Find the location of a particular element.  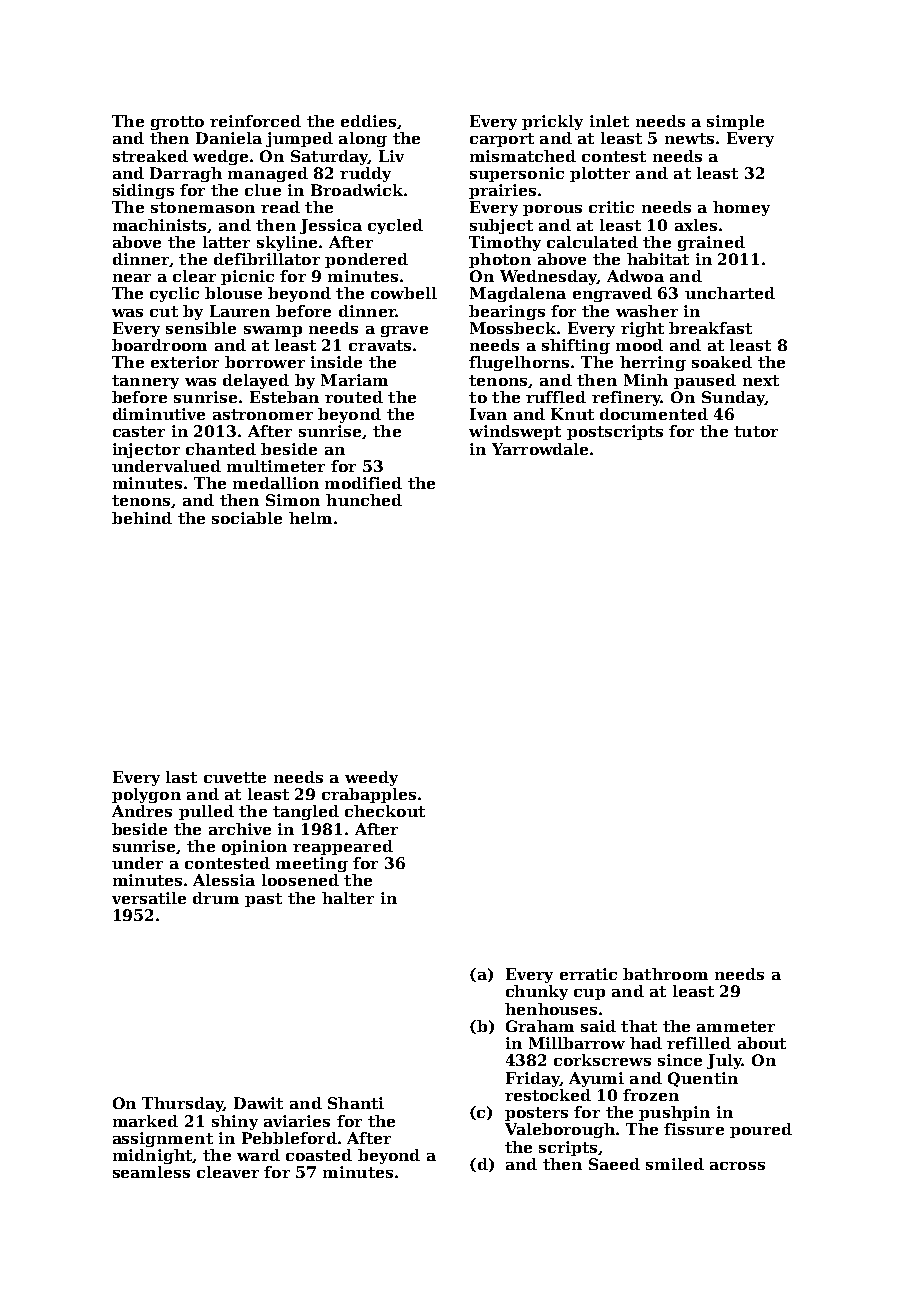

inlet is located at coordinates (609, 121).
